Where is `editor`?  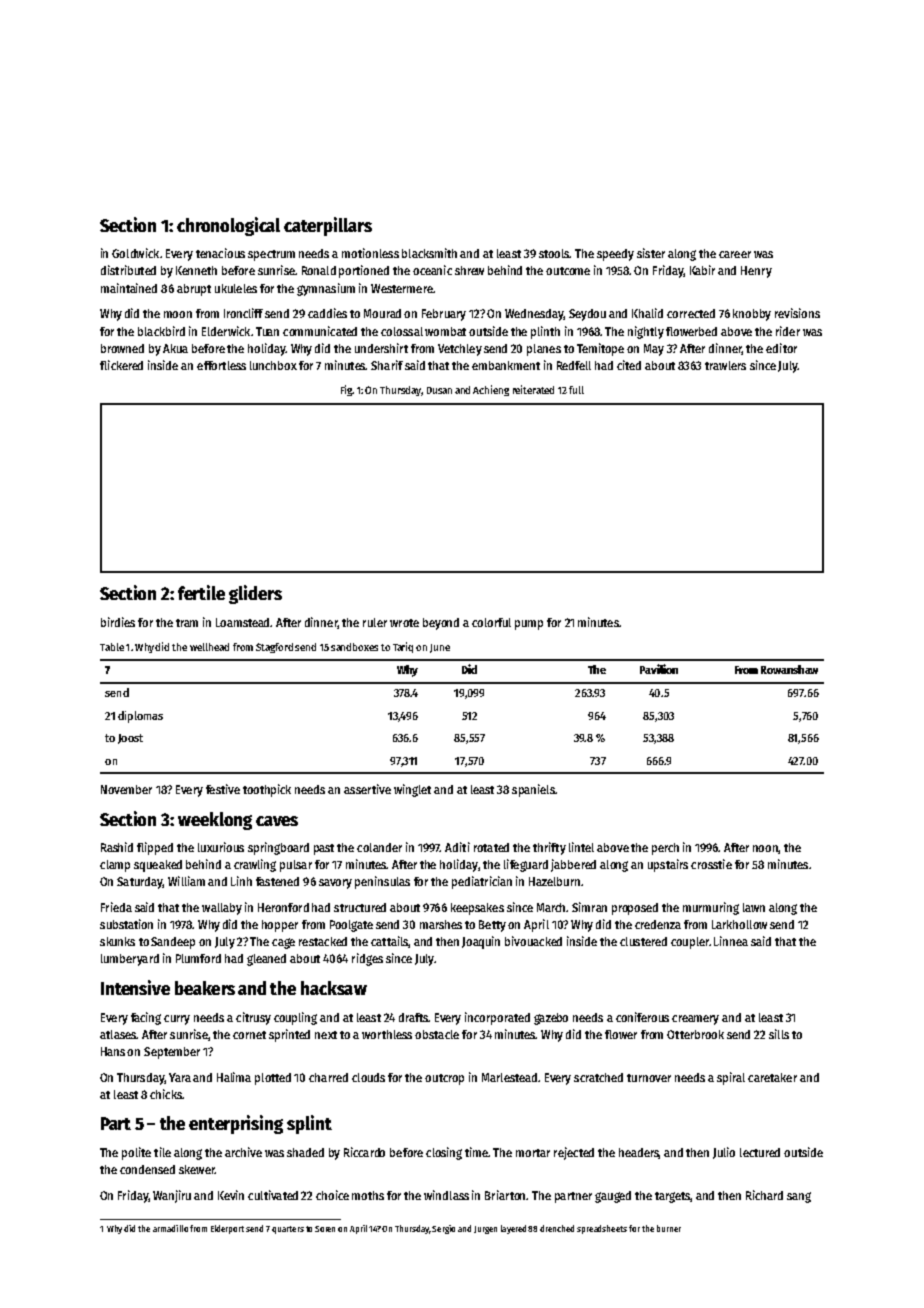
editor is located at coordinates (781, 348).
